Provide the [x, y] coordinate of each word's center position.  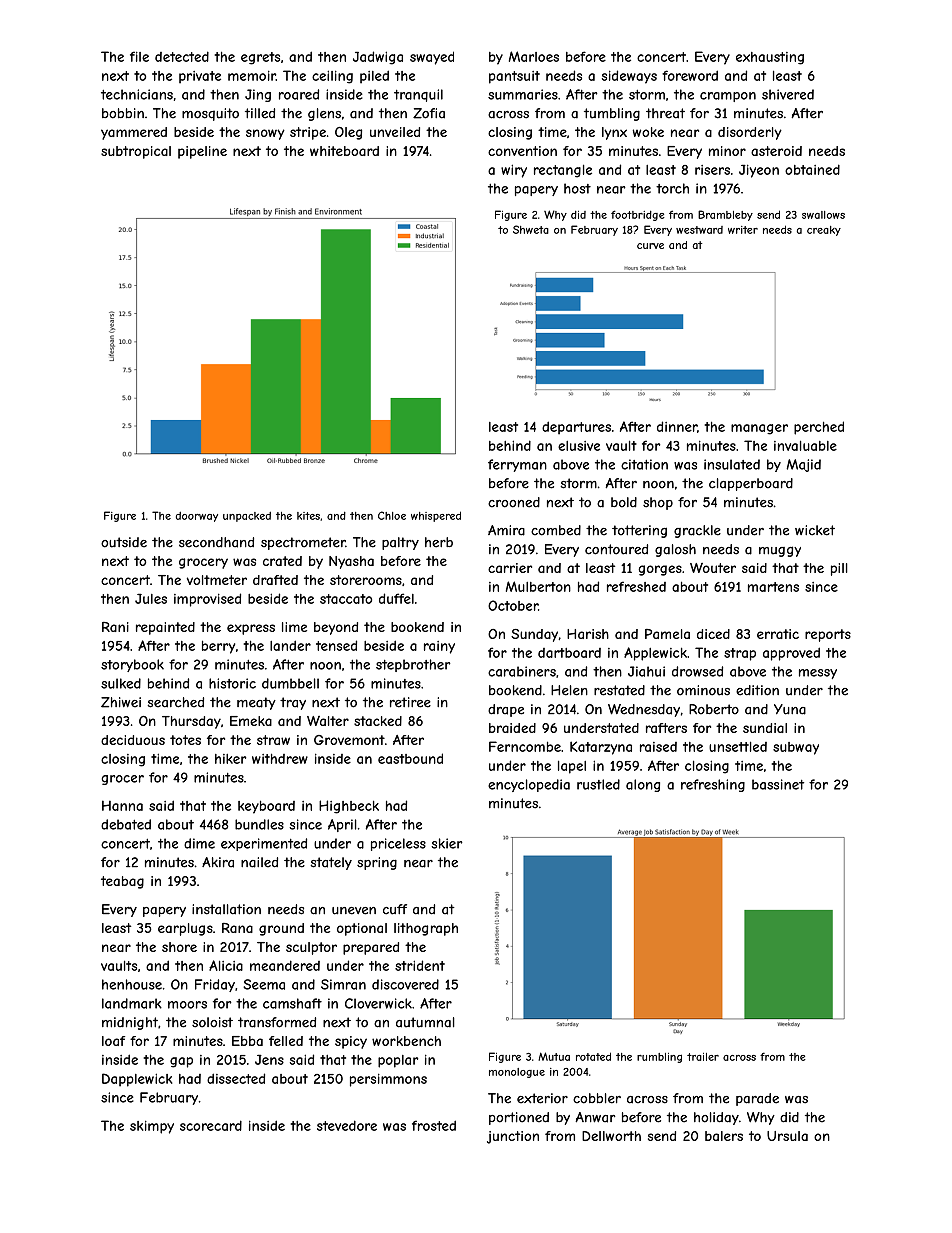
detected [182, 56]
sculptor [311, 948]
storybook [132, 665]
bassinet [778, 784]
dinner [677, 426]
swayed [432, 58]
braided [512, 728]
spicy [351, 1042]
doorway [197, 517]
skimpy [152, 1127]
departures [576, 428]
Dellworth [611, 1136]
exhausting [770, 58]
